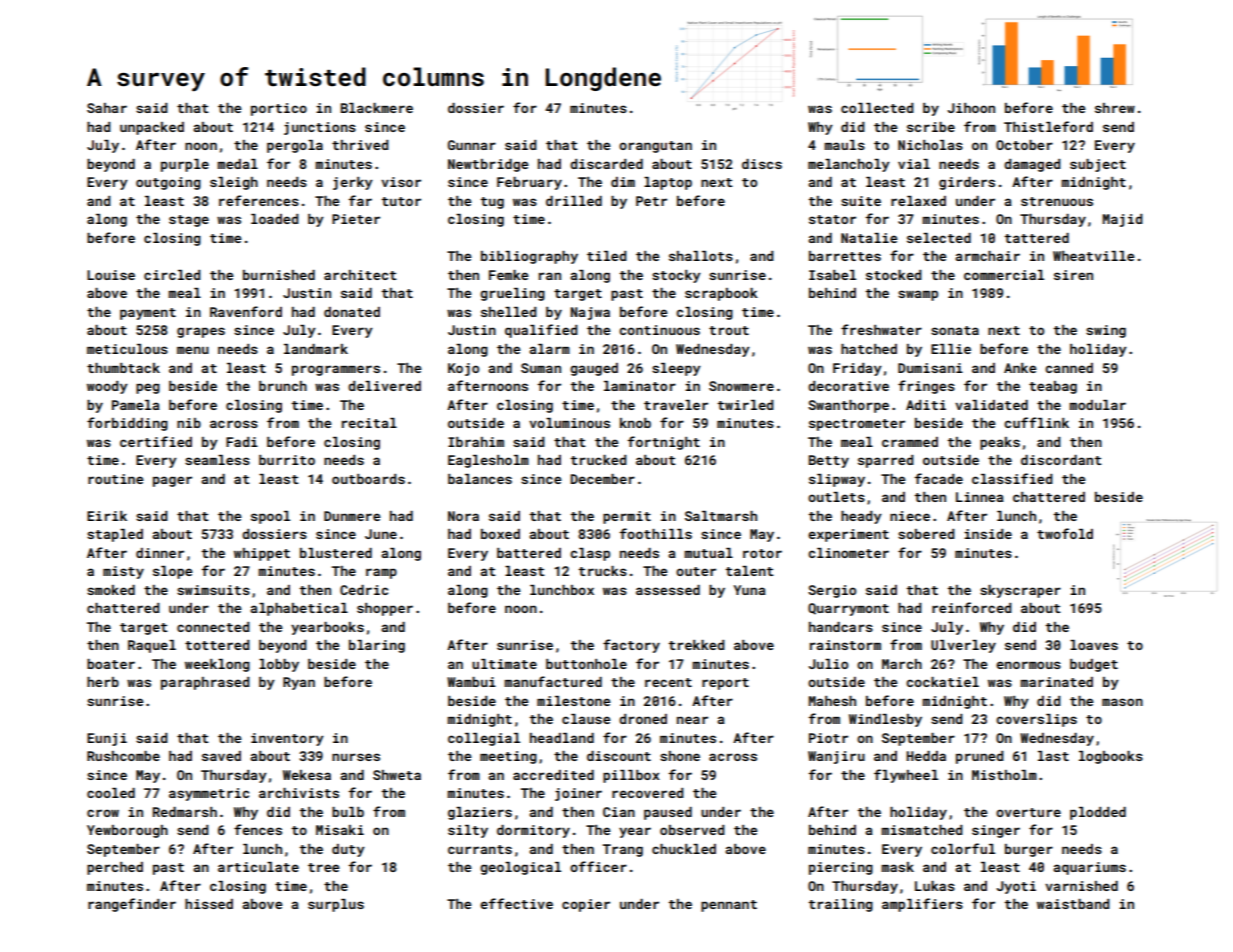 The image size is (1233, 952). Describe the element at coordinates (656, 533) in the image. I see `foothills` at that location.
